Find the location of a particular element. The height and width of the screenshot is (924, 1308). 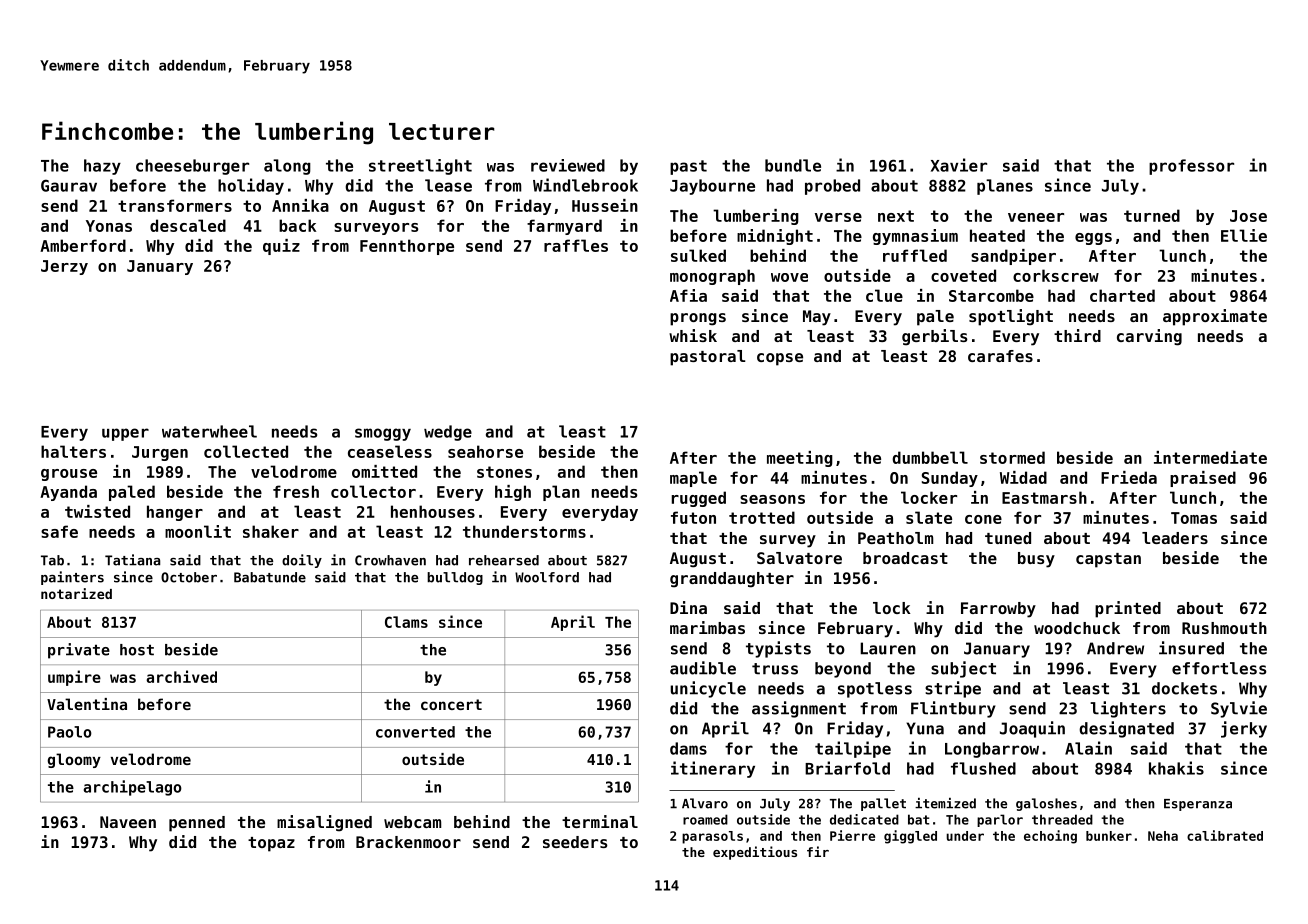

October is located at coordinates (189, 577).
